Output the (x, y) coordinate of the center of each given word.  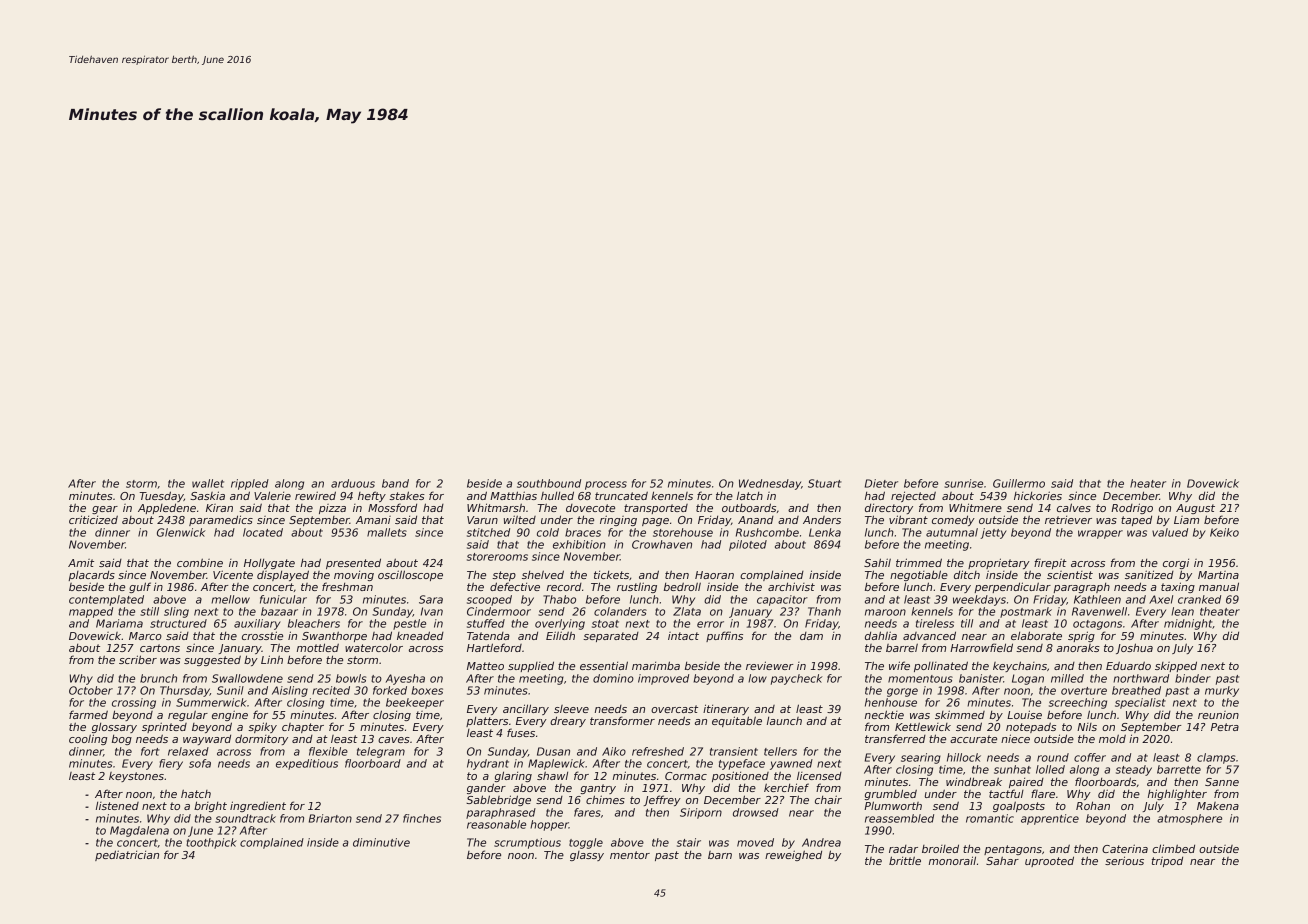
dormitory (261, 739)
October (91, 690)
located (263, 532)
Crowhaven (662, 544)
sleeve (571, 709)
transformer (622, 720)
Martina (1218, 575)
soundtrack (245, 818)
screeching (1078, 703)
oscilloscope (410, 575)
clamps (1216, 758)
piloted (748, 545)
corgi (1176, 564)
